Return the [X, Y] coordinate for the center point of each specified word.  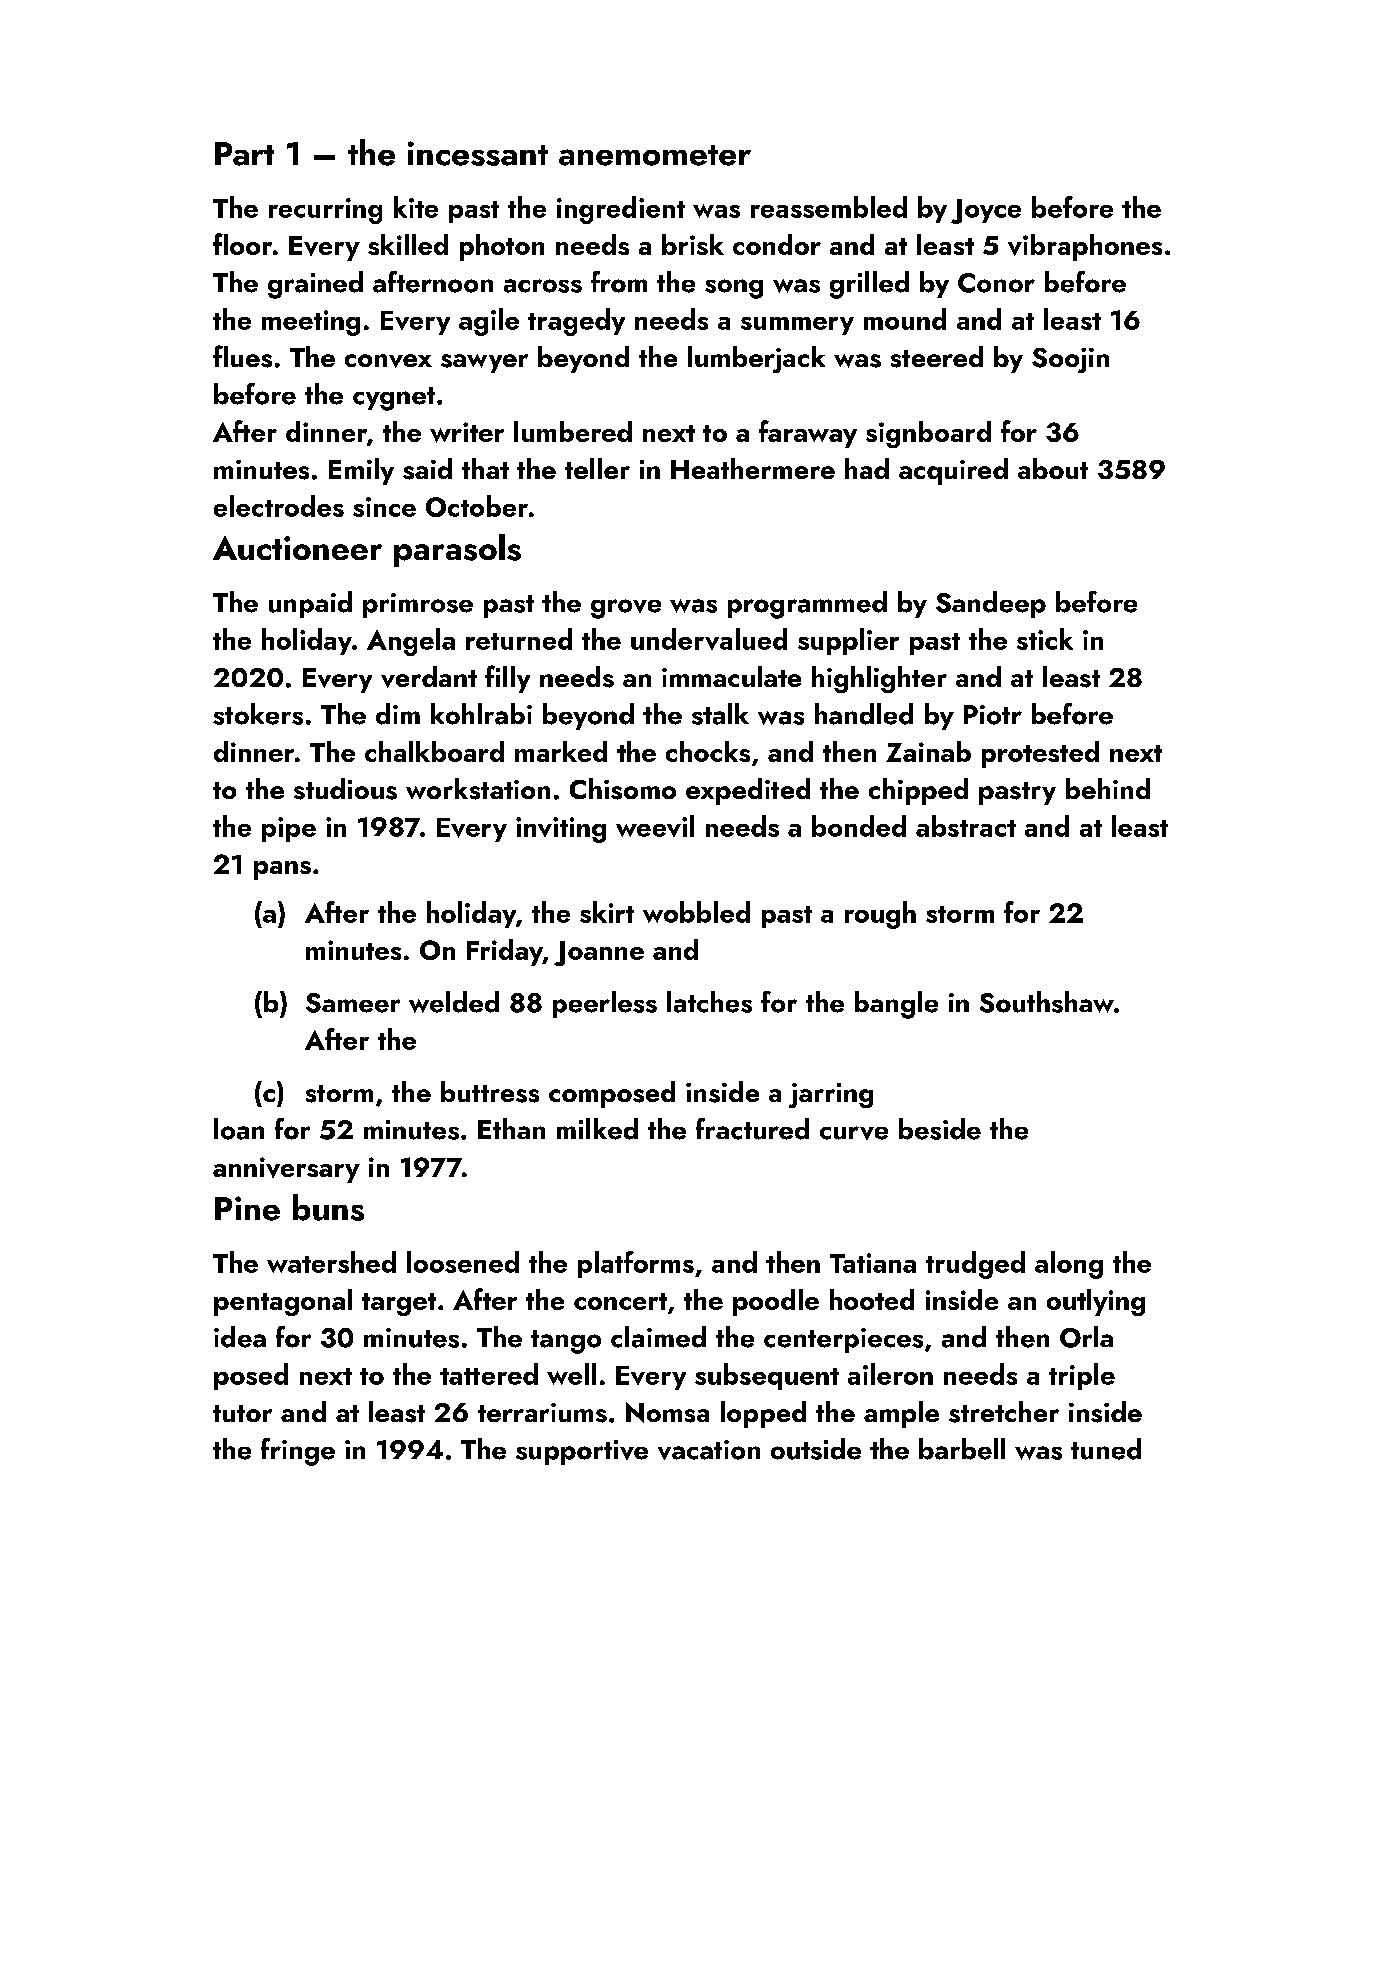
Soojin [1070, 360]
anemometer [655, 155]
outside [816, 1449]
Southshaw [1047, 1002]
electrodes [279, 506]
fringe [298, 1452]
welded [454, 1002]
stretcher [1004, 1412]
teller [597, 468]
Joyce [986, 211]
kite [416, 207]
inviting [561, 830]
